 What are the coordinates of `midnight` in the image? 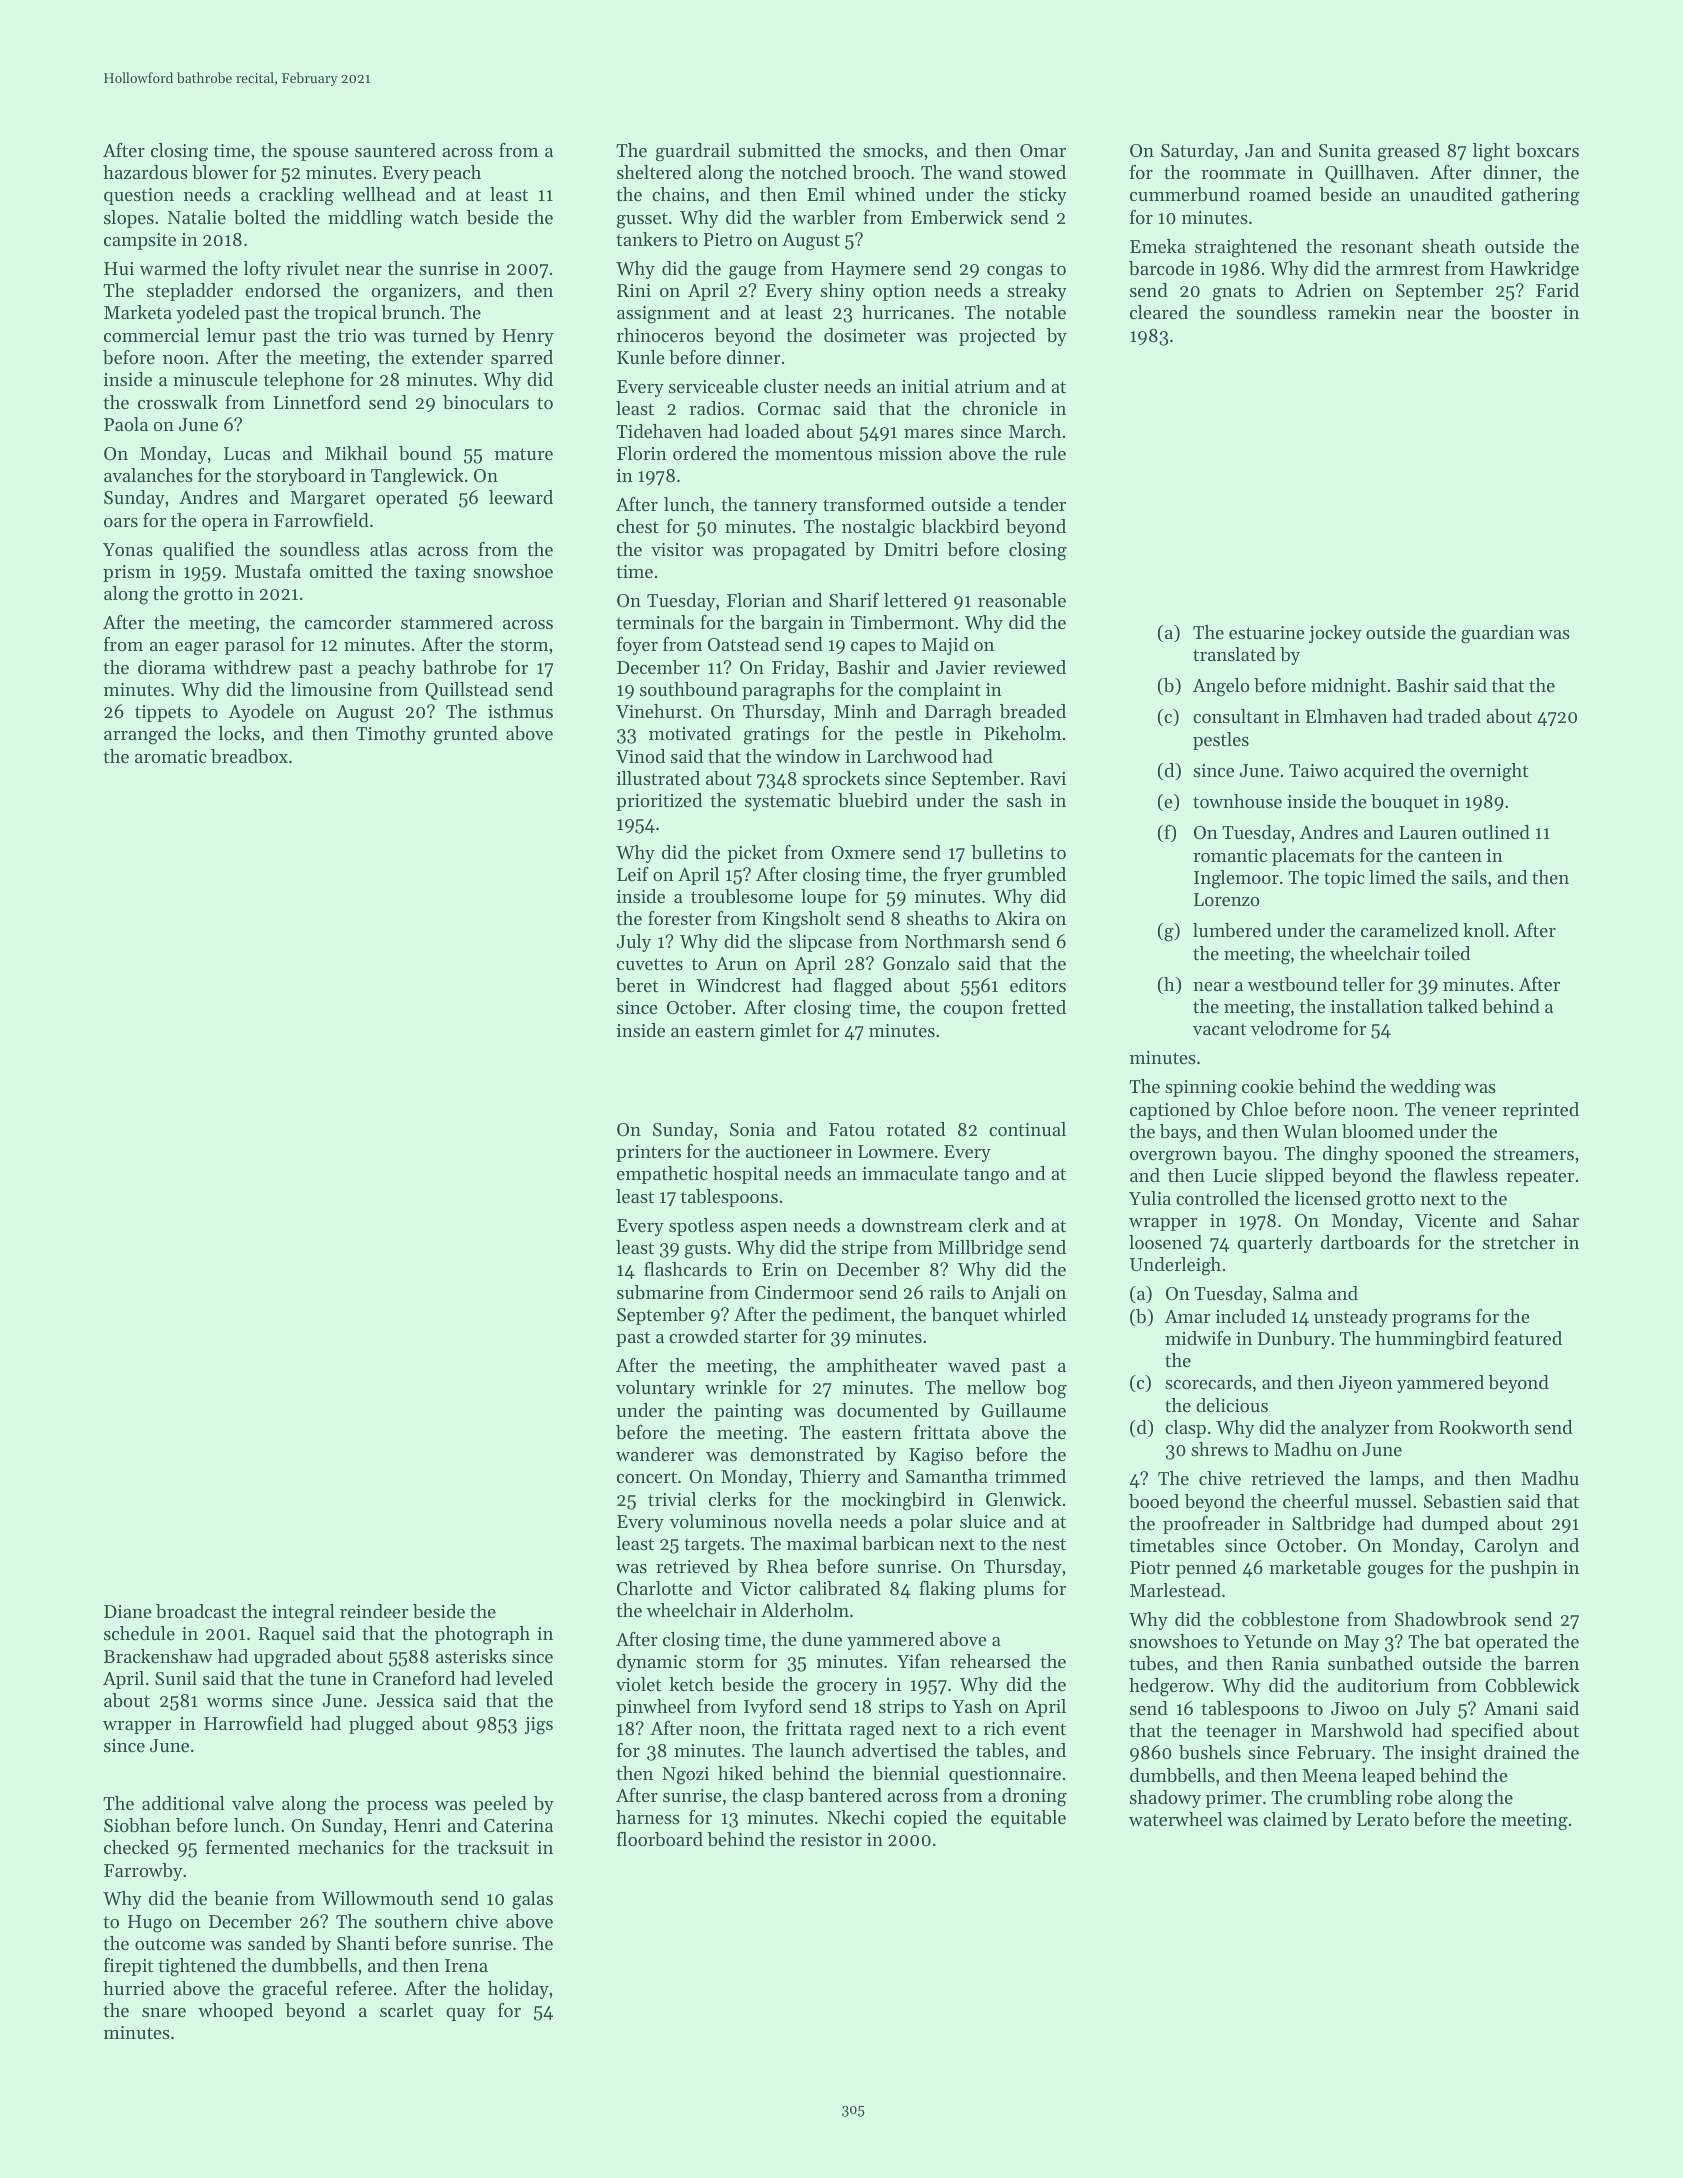 It's located at (1348, 687).
